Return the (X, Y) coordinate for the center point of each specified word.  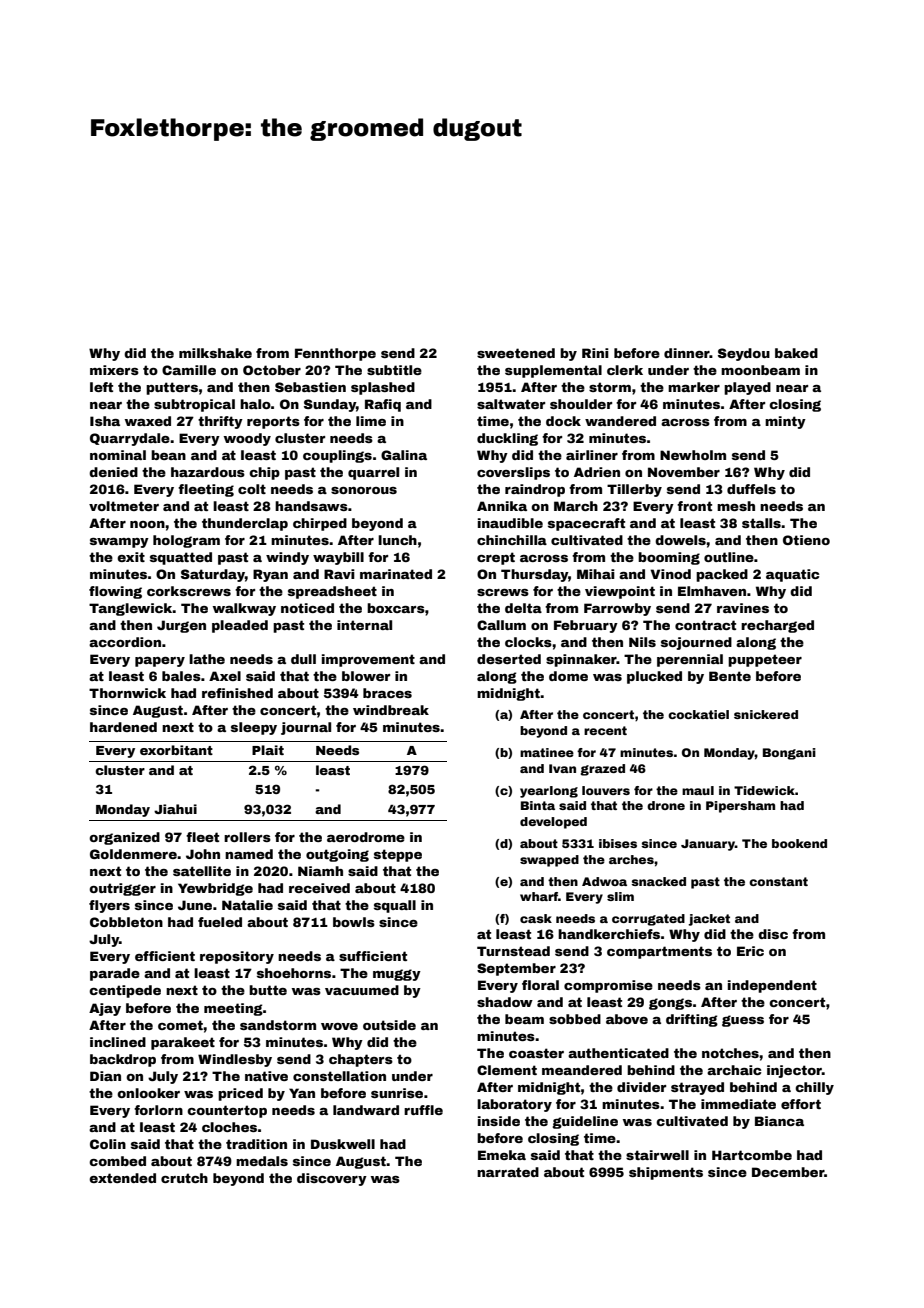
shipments (666, 1173)
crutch (184, 1178)
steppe (398, 855)
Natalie (247, 905)
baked (796, 353)
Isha (105, 421)
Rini (595, 353)
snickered (766, 714)
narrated (508, 1172)
